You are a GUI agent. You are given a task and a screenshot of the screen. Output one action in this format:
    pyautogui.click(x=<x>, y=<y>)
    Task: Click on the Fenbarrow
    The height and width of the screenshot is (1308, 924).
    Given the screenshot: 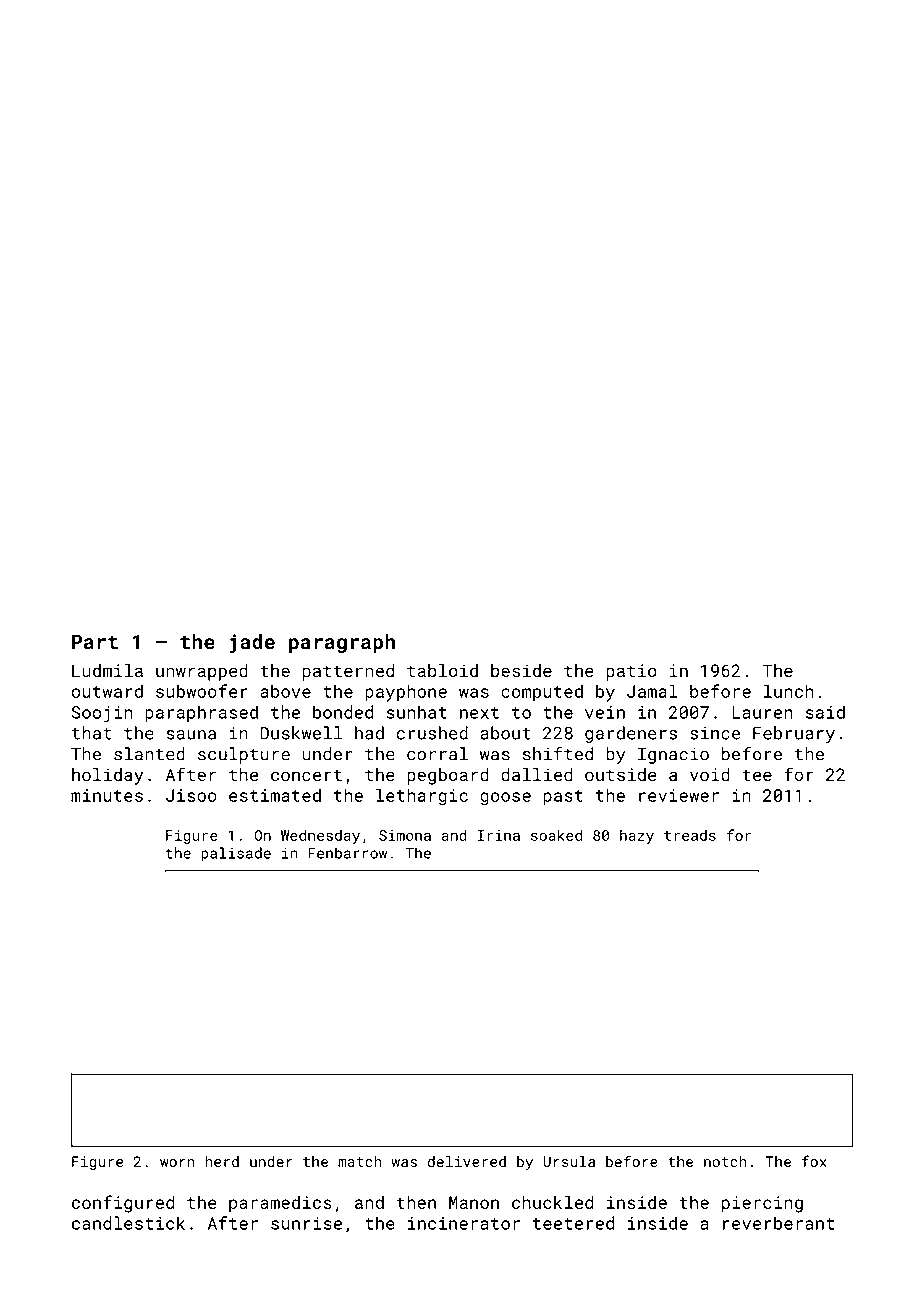 What is the action you would take?
    pyautogui.click(x=347, y=853)
